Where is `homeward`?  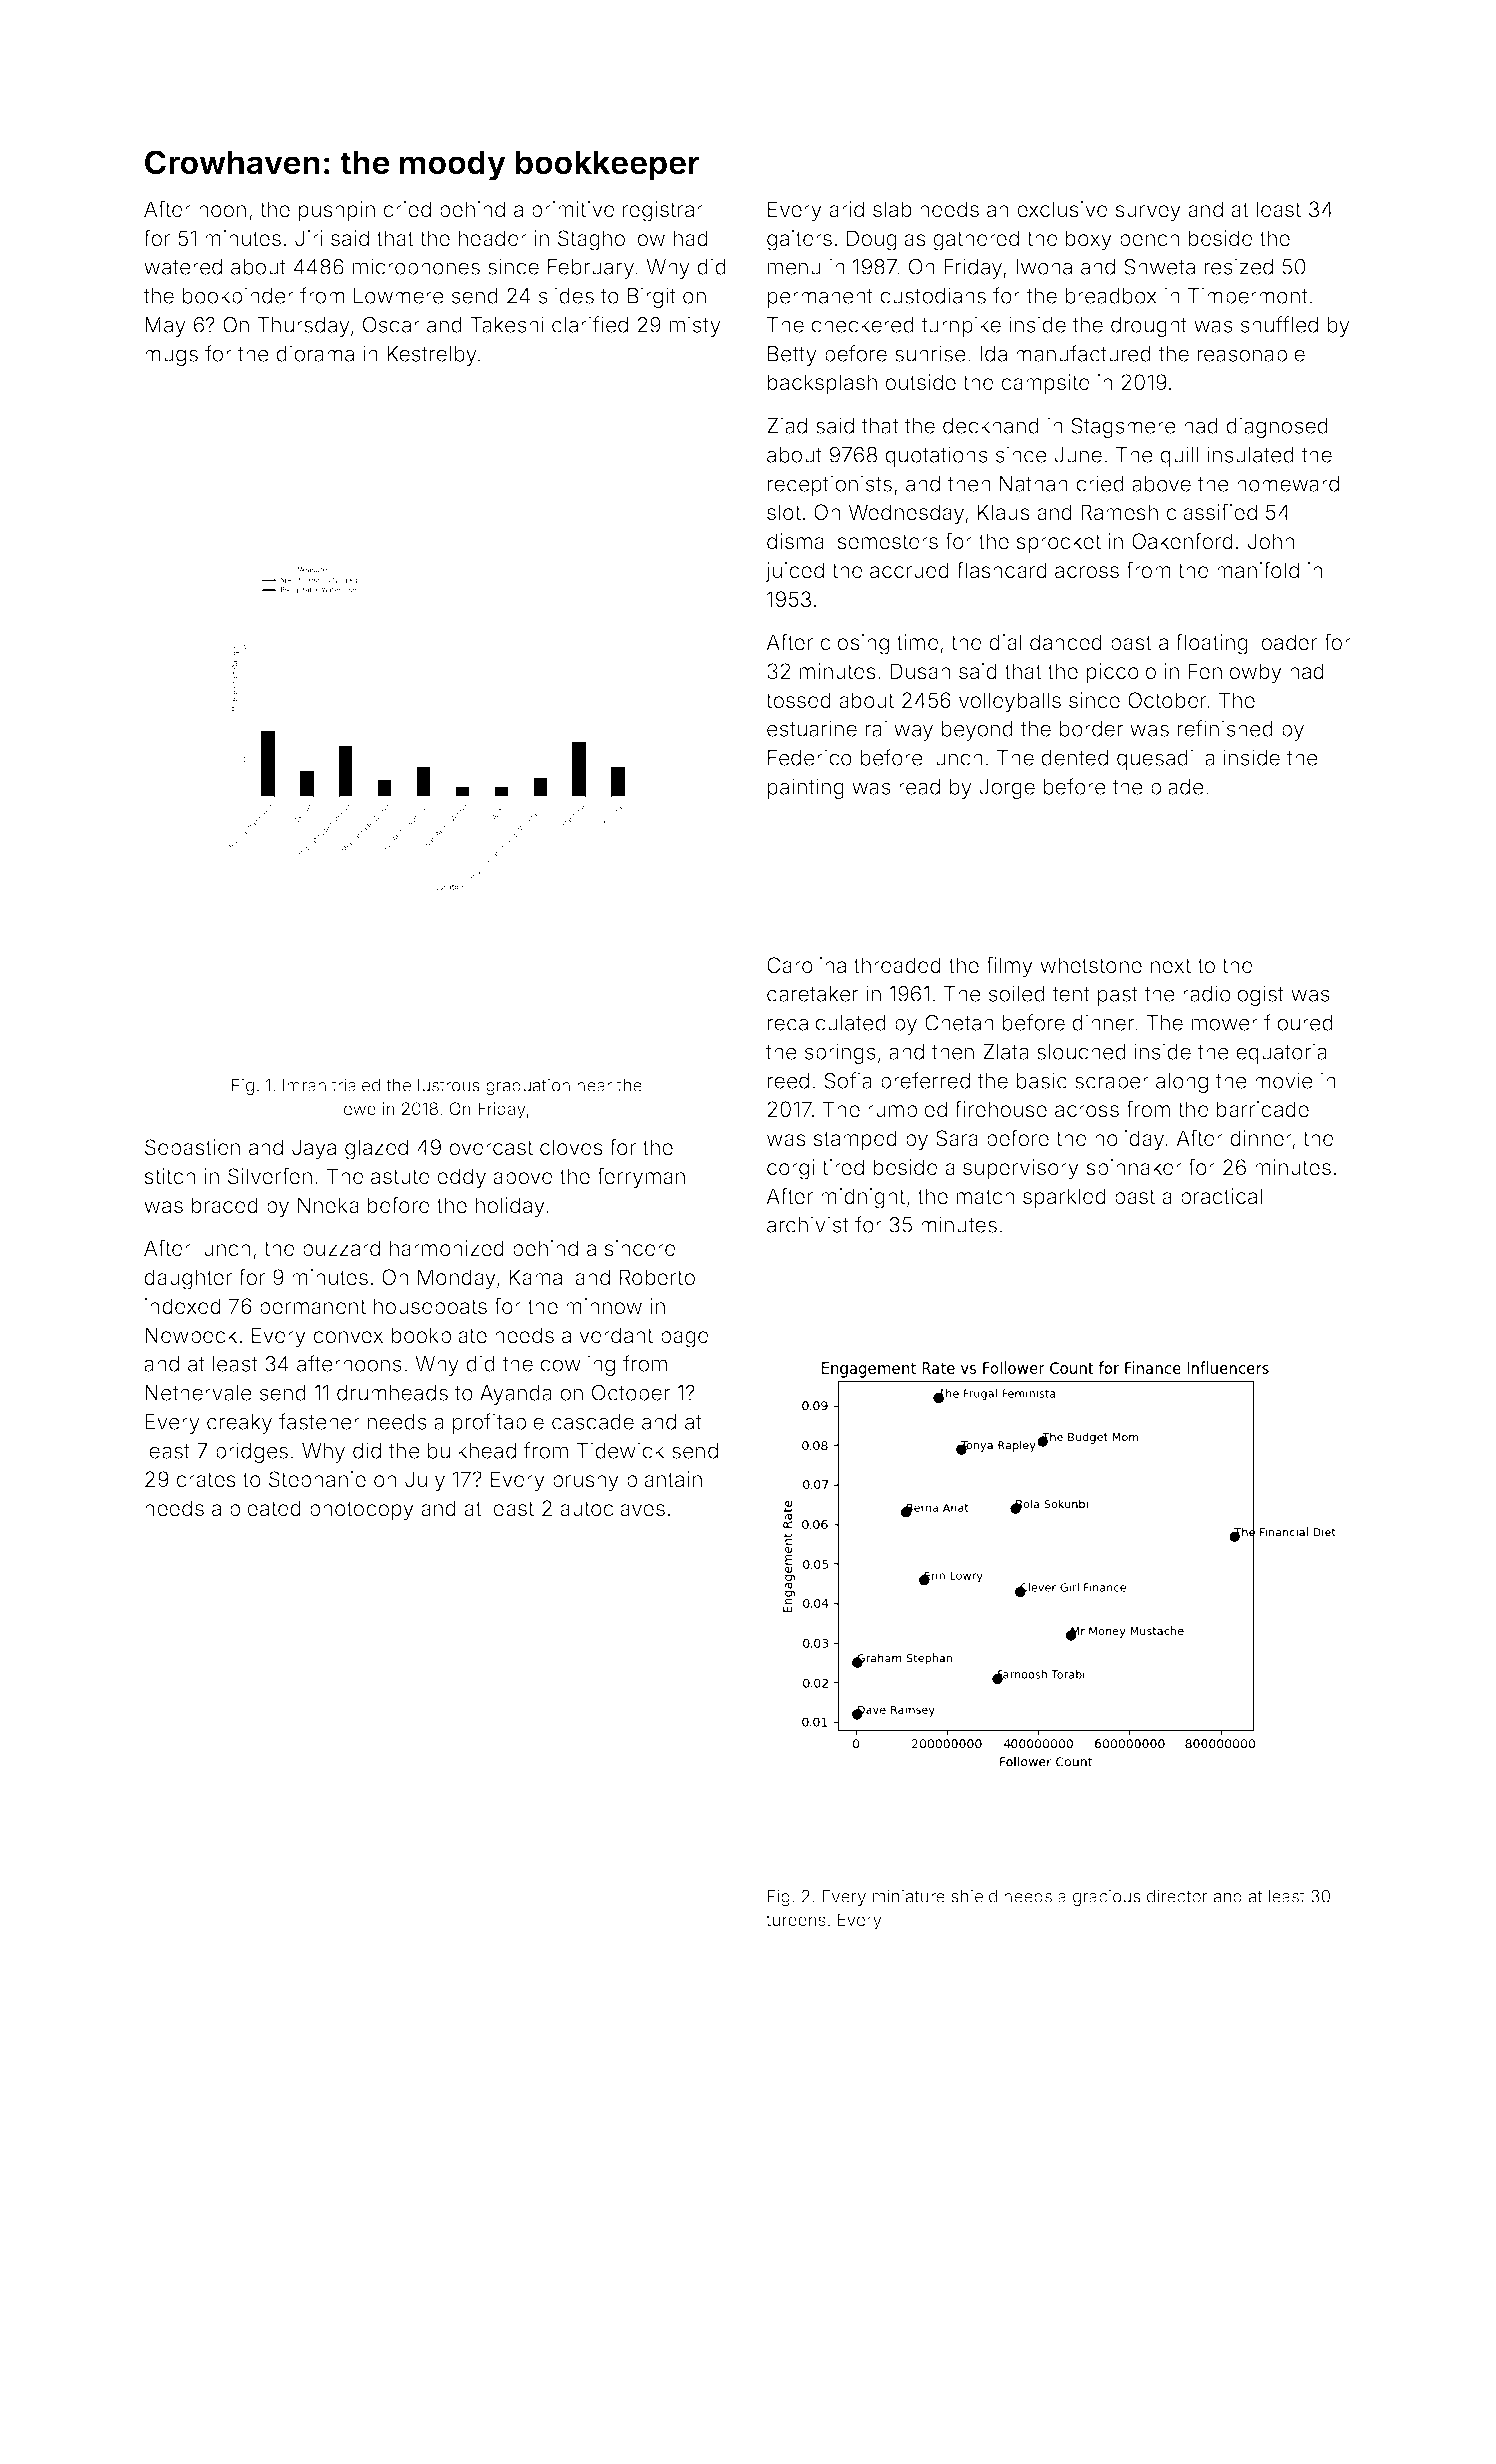
homeward is located at coordinates (1288, 484).
